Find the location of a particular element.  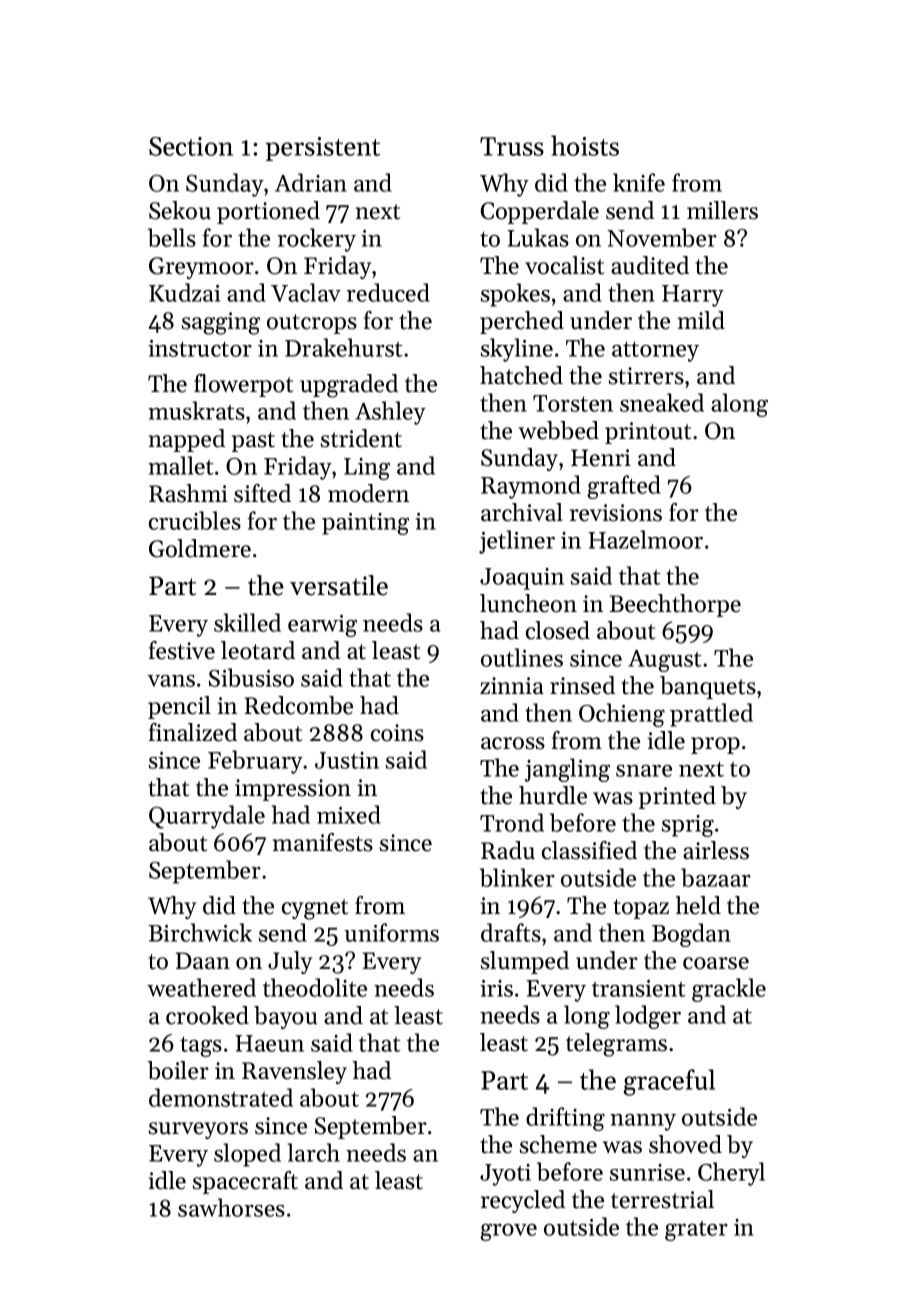

Haeun is located at coordinates (269, 1043).
